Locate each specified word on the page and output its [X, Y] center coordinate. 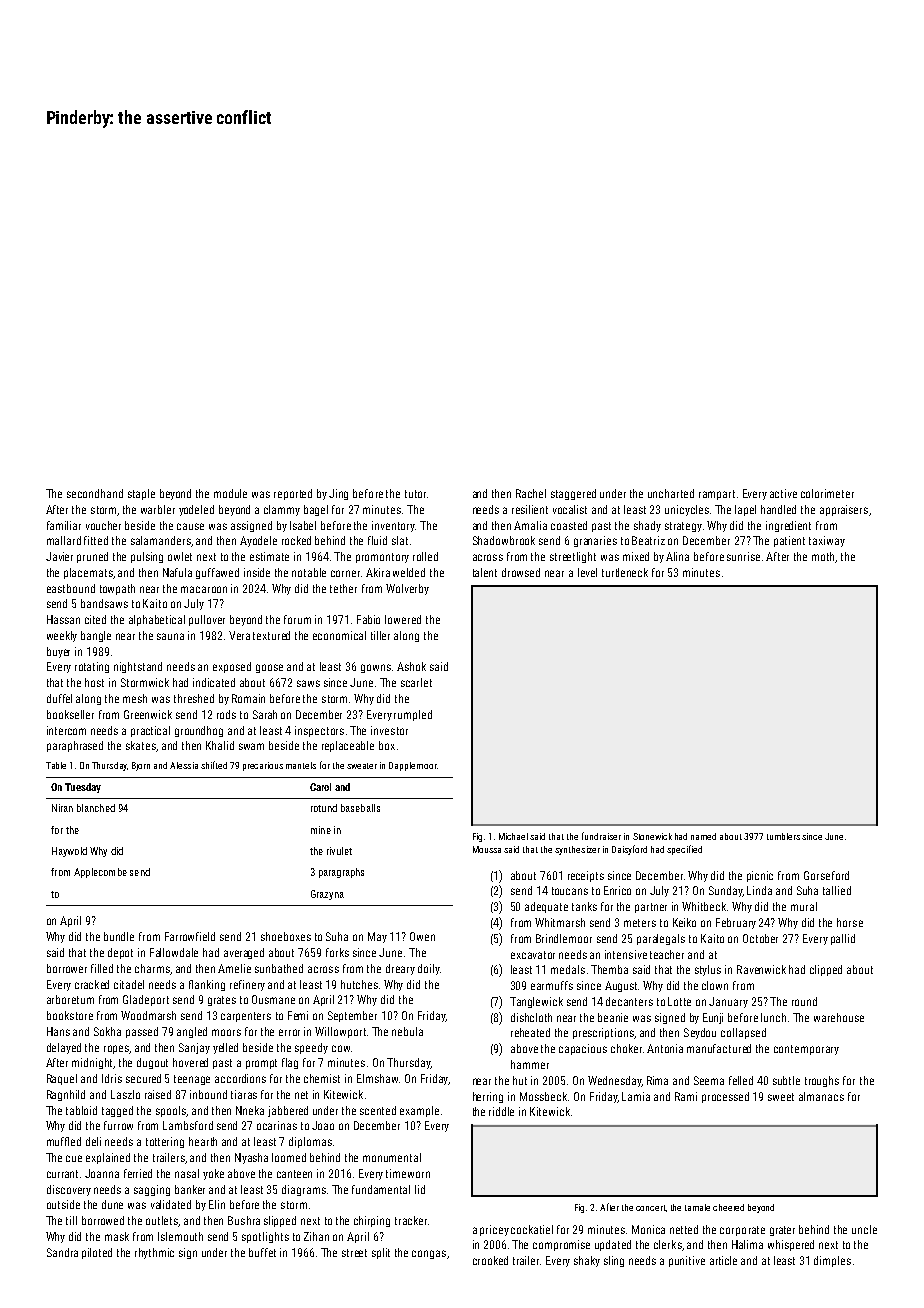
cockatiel [532, 1229]
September [352, 1016]
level [587, 572]
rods [226, 714]
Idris [112, 1078]
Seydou [700, 1033]
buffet [262, 1252]
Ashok [411, 666]
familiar [64, 525]
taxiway [827, 541]
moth [824, 557]
